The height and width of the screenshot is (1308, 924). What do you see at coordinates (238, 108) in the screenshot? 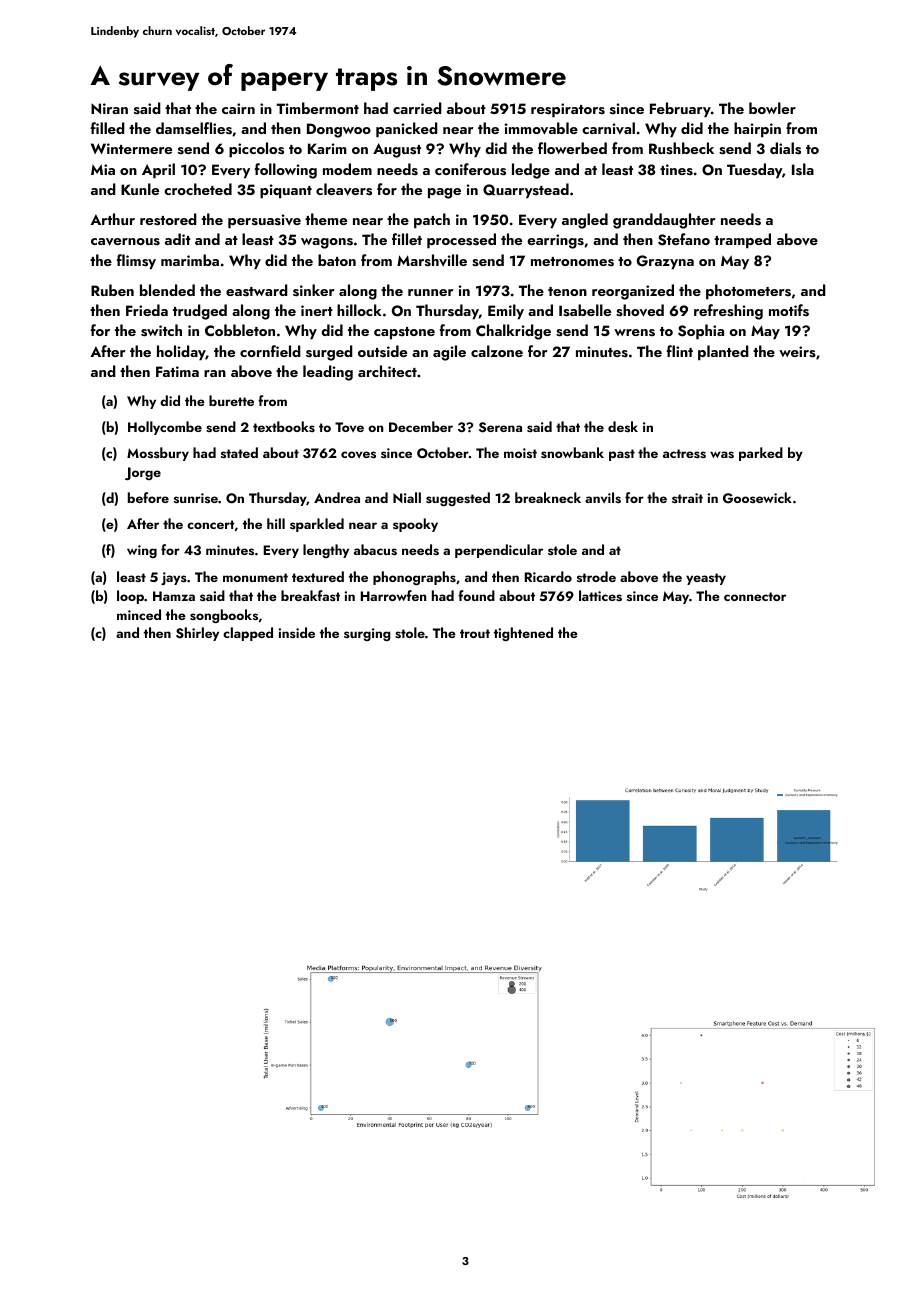
I see `cairn` at bounding box center [238, 108].
